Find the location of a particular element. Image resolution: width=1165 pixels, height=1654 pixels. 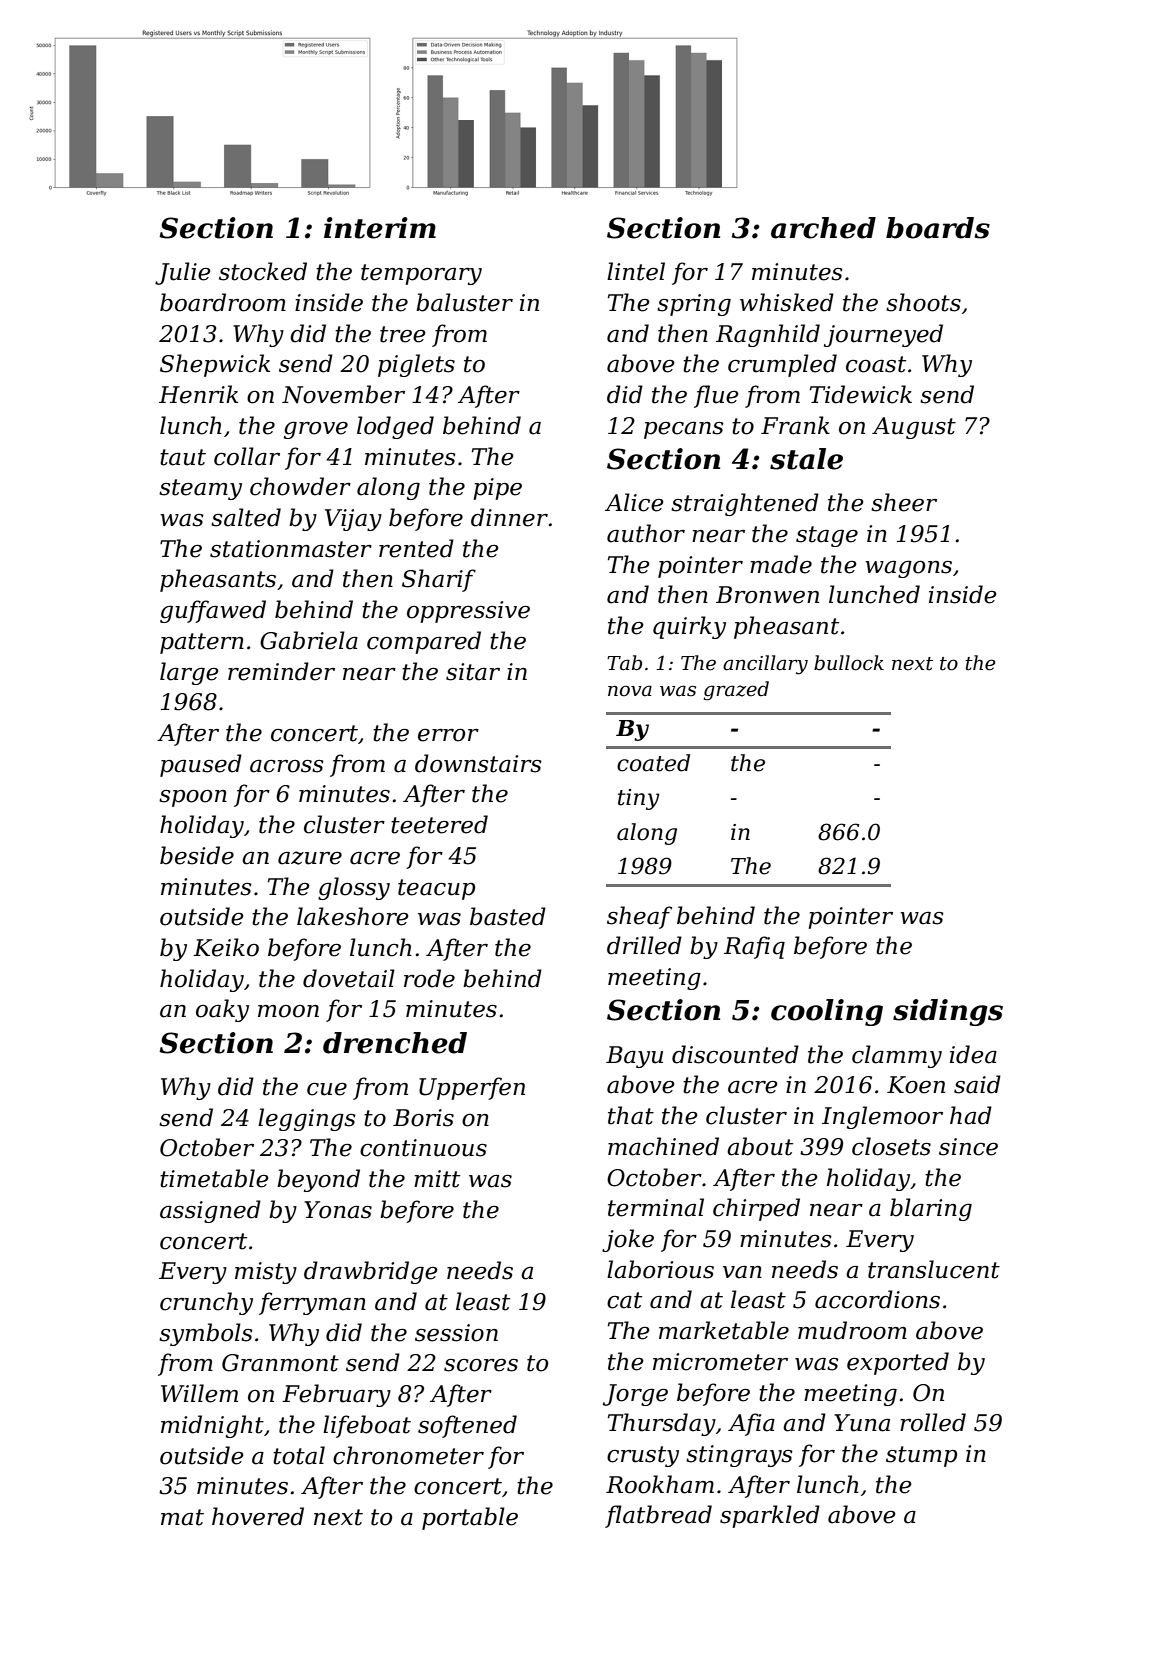

baluster is located at coordinates (464, 302).
